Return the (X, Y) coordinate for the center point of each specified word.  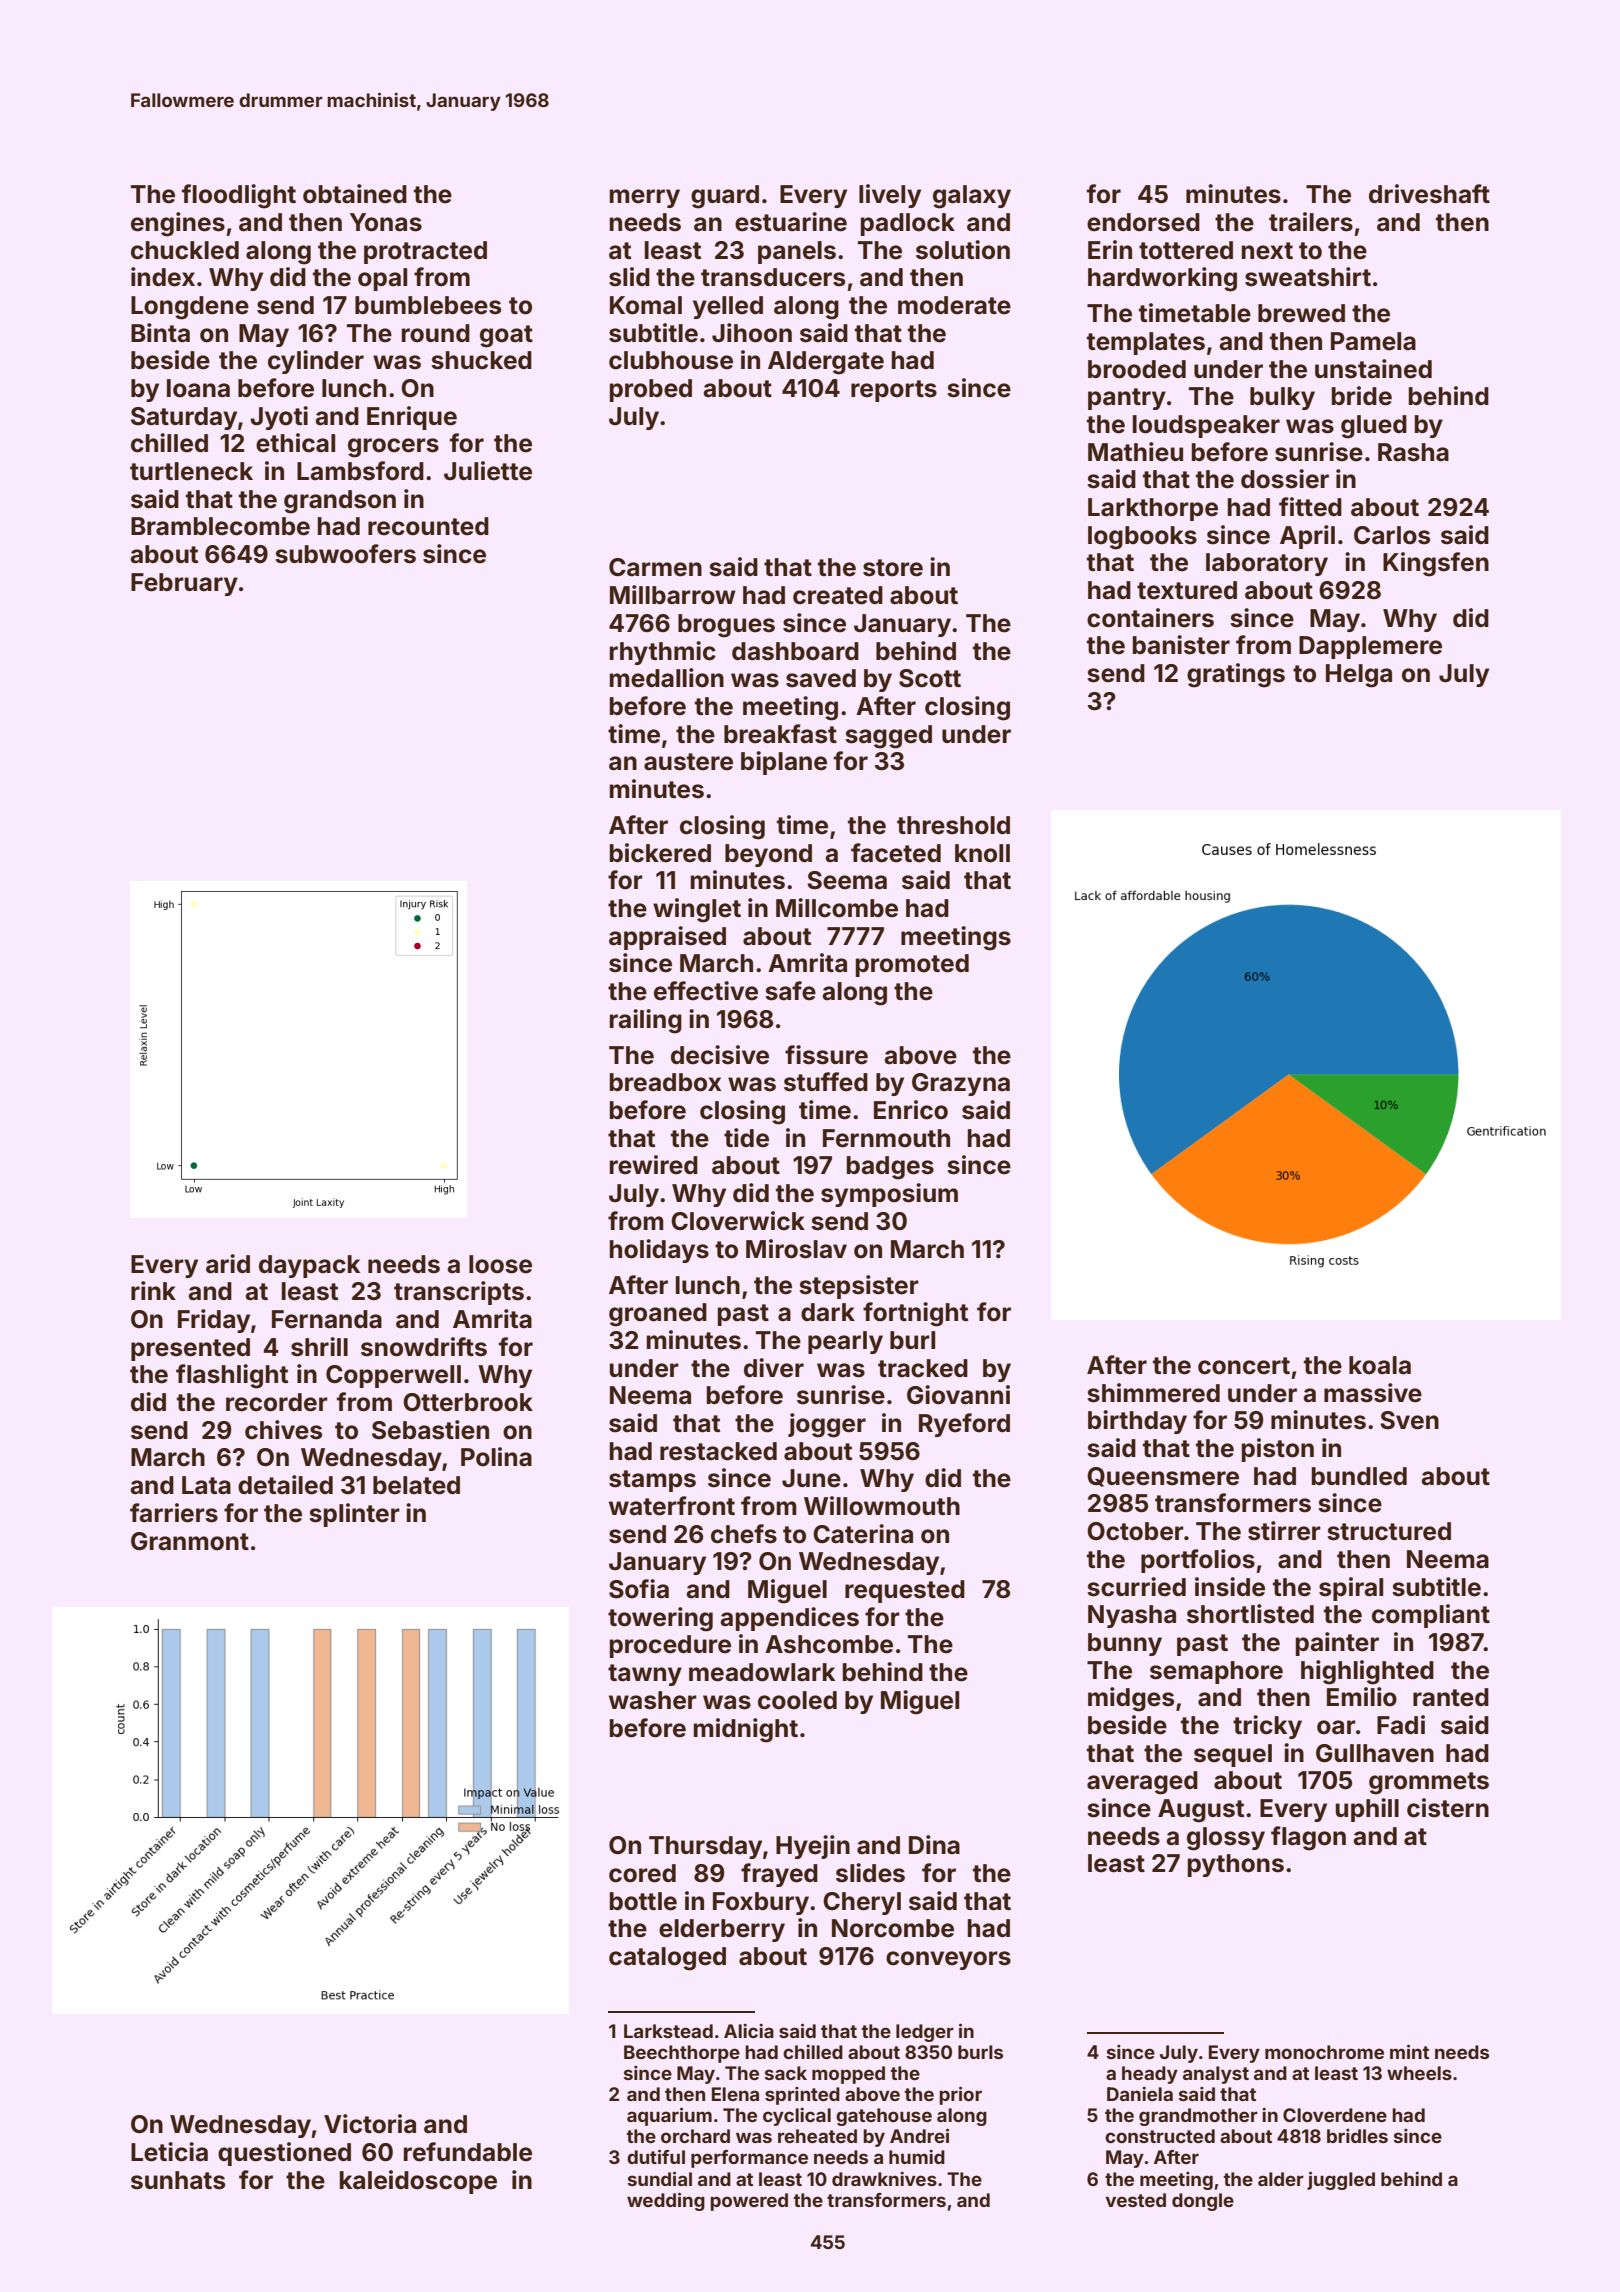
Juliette (488, 471)
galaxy (972, 197)
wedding (666, 2202)
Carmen (655, 567)
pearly (845, 1342)
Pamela (1373, 341)
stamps (652, 1481)
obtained (355, 194)
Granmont (190, 1541)
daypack (309, 1266)
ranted (1451, 1697)
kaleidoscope (418, 2182)
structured (1389, 1531)
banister (1181, 645)
